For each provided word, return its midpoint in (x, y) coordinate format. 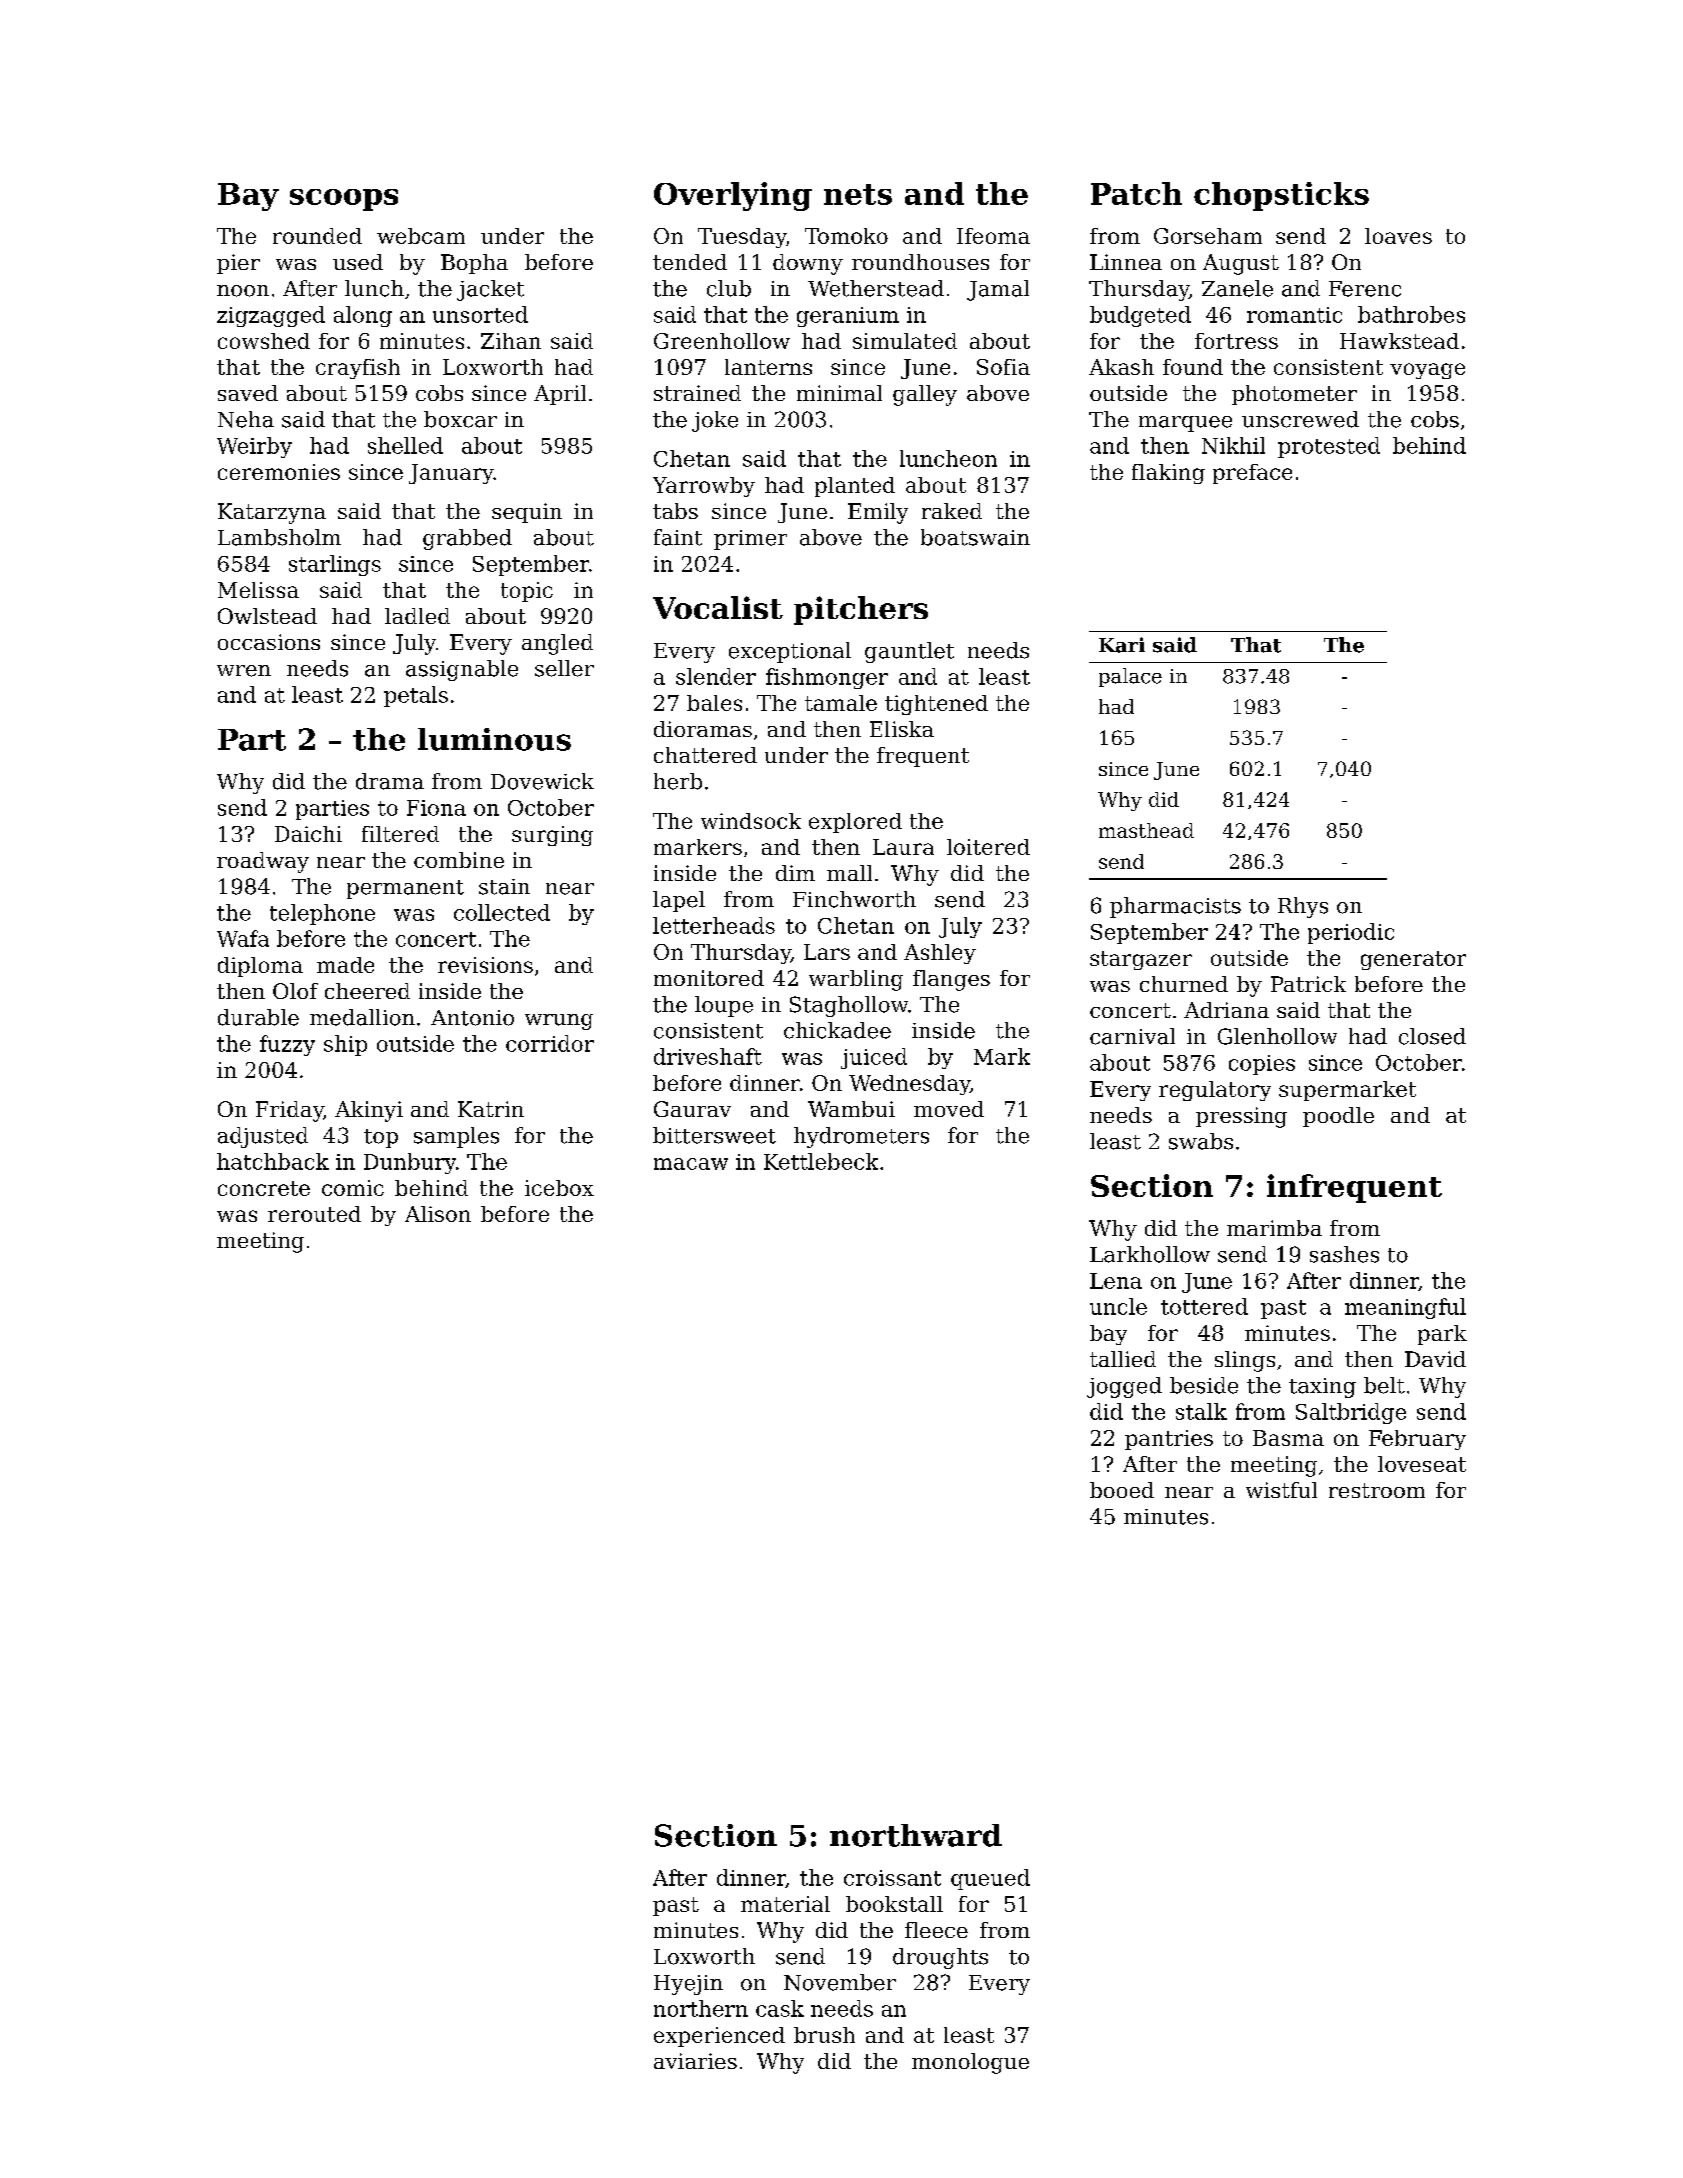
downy (808, 264)
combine (459, 860)
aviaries (695, 2061)
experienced (719, 2037)
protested (1329, 447)
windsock (751, 821)
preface (1252, 474)
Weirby (254, 447)
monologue (970, 2063)
